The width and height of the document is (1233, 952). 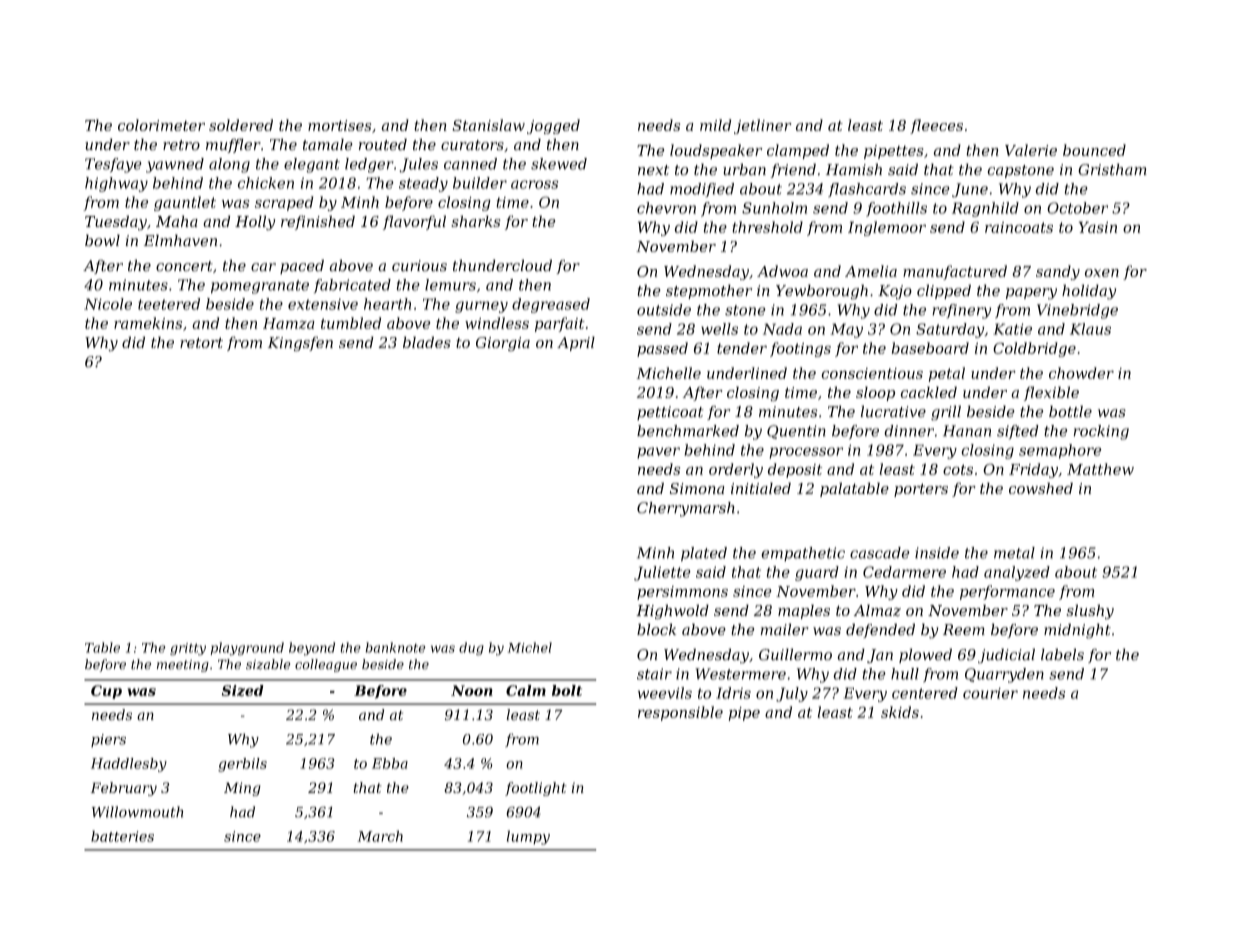 I want to click on Yasin, so click(x=1098, y=227).
